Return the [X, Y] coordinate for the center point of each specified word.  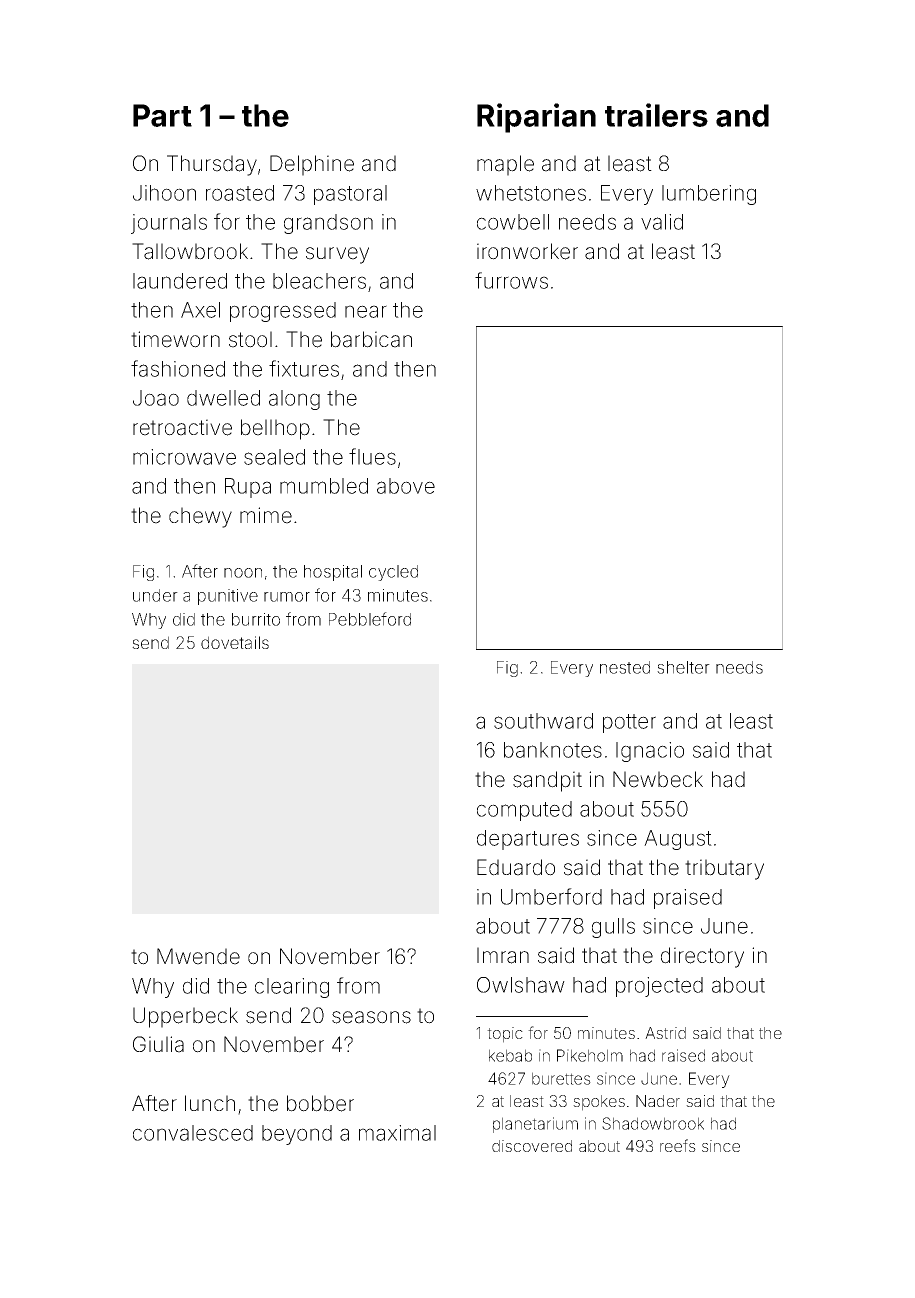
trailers [656, 115]
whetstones [531, 193]
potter [629, 723]
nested [625, 667]
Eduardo [516, 867]
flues [372, 456]
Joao [156, 398]
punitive [228, 597]
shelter [683, 667]
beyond [297, 1135]
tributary [724, 869]
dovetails [235, 642]
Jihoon [164, 193]
